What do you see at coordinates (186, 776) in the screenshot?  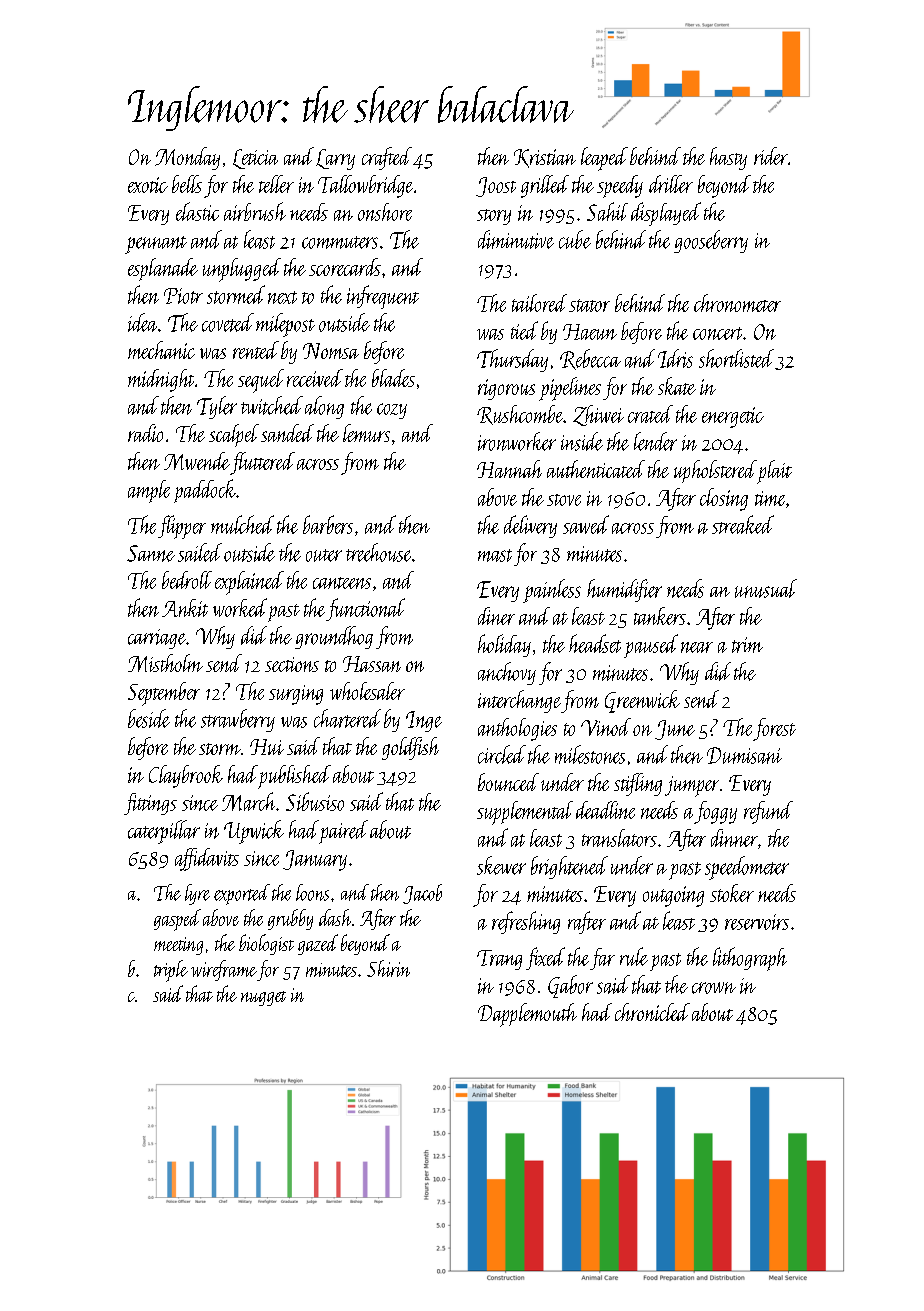 I see `Claybrook` at bounding box center [186, 776].
